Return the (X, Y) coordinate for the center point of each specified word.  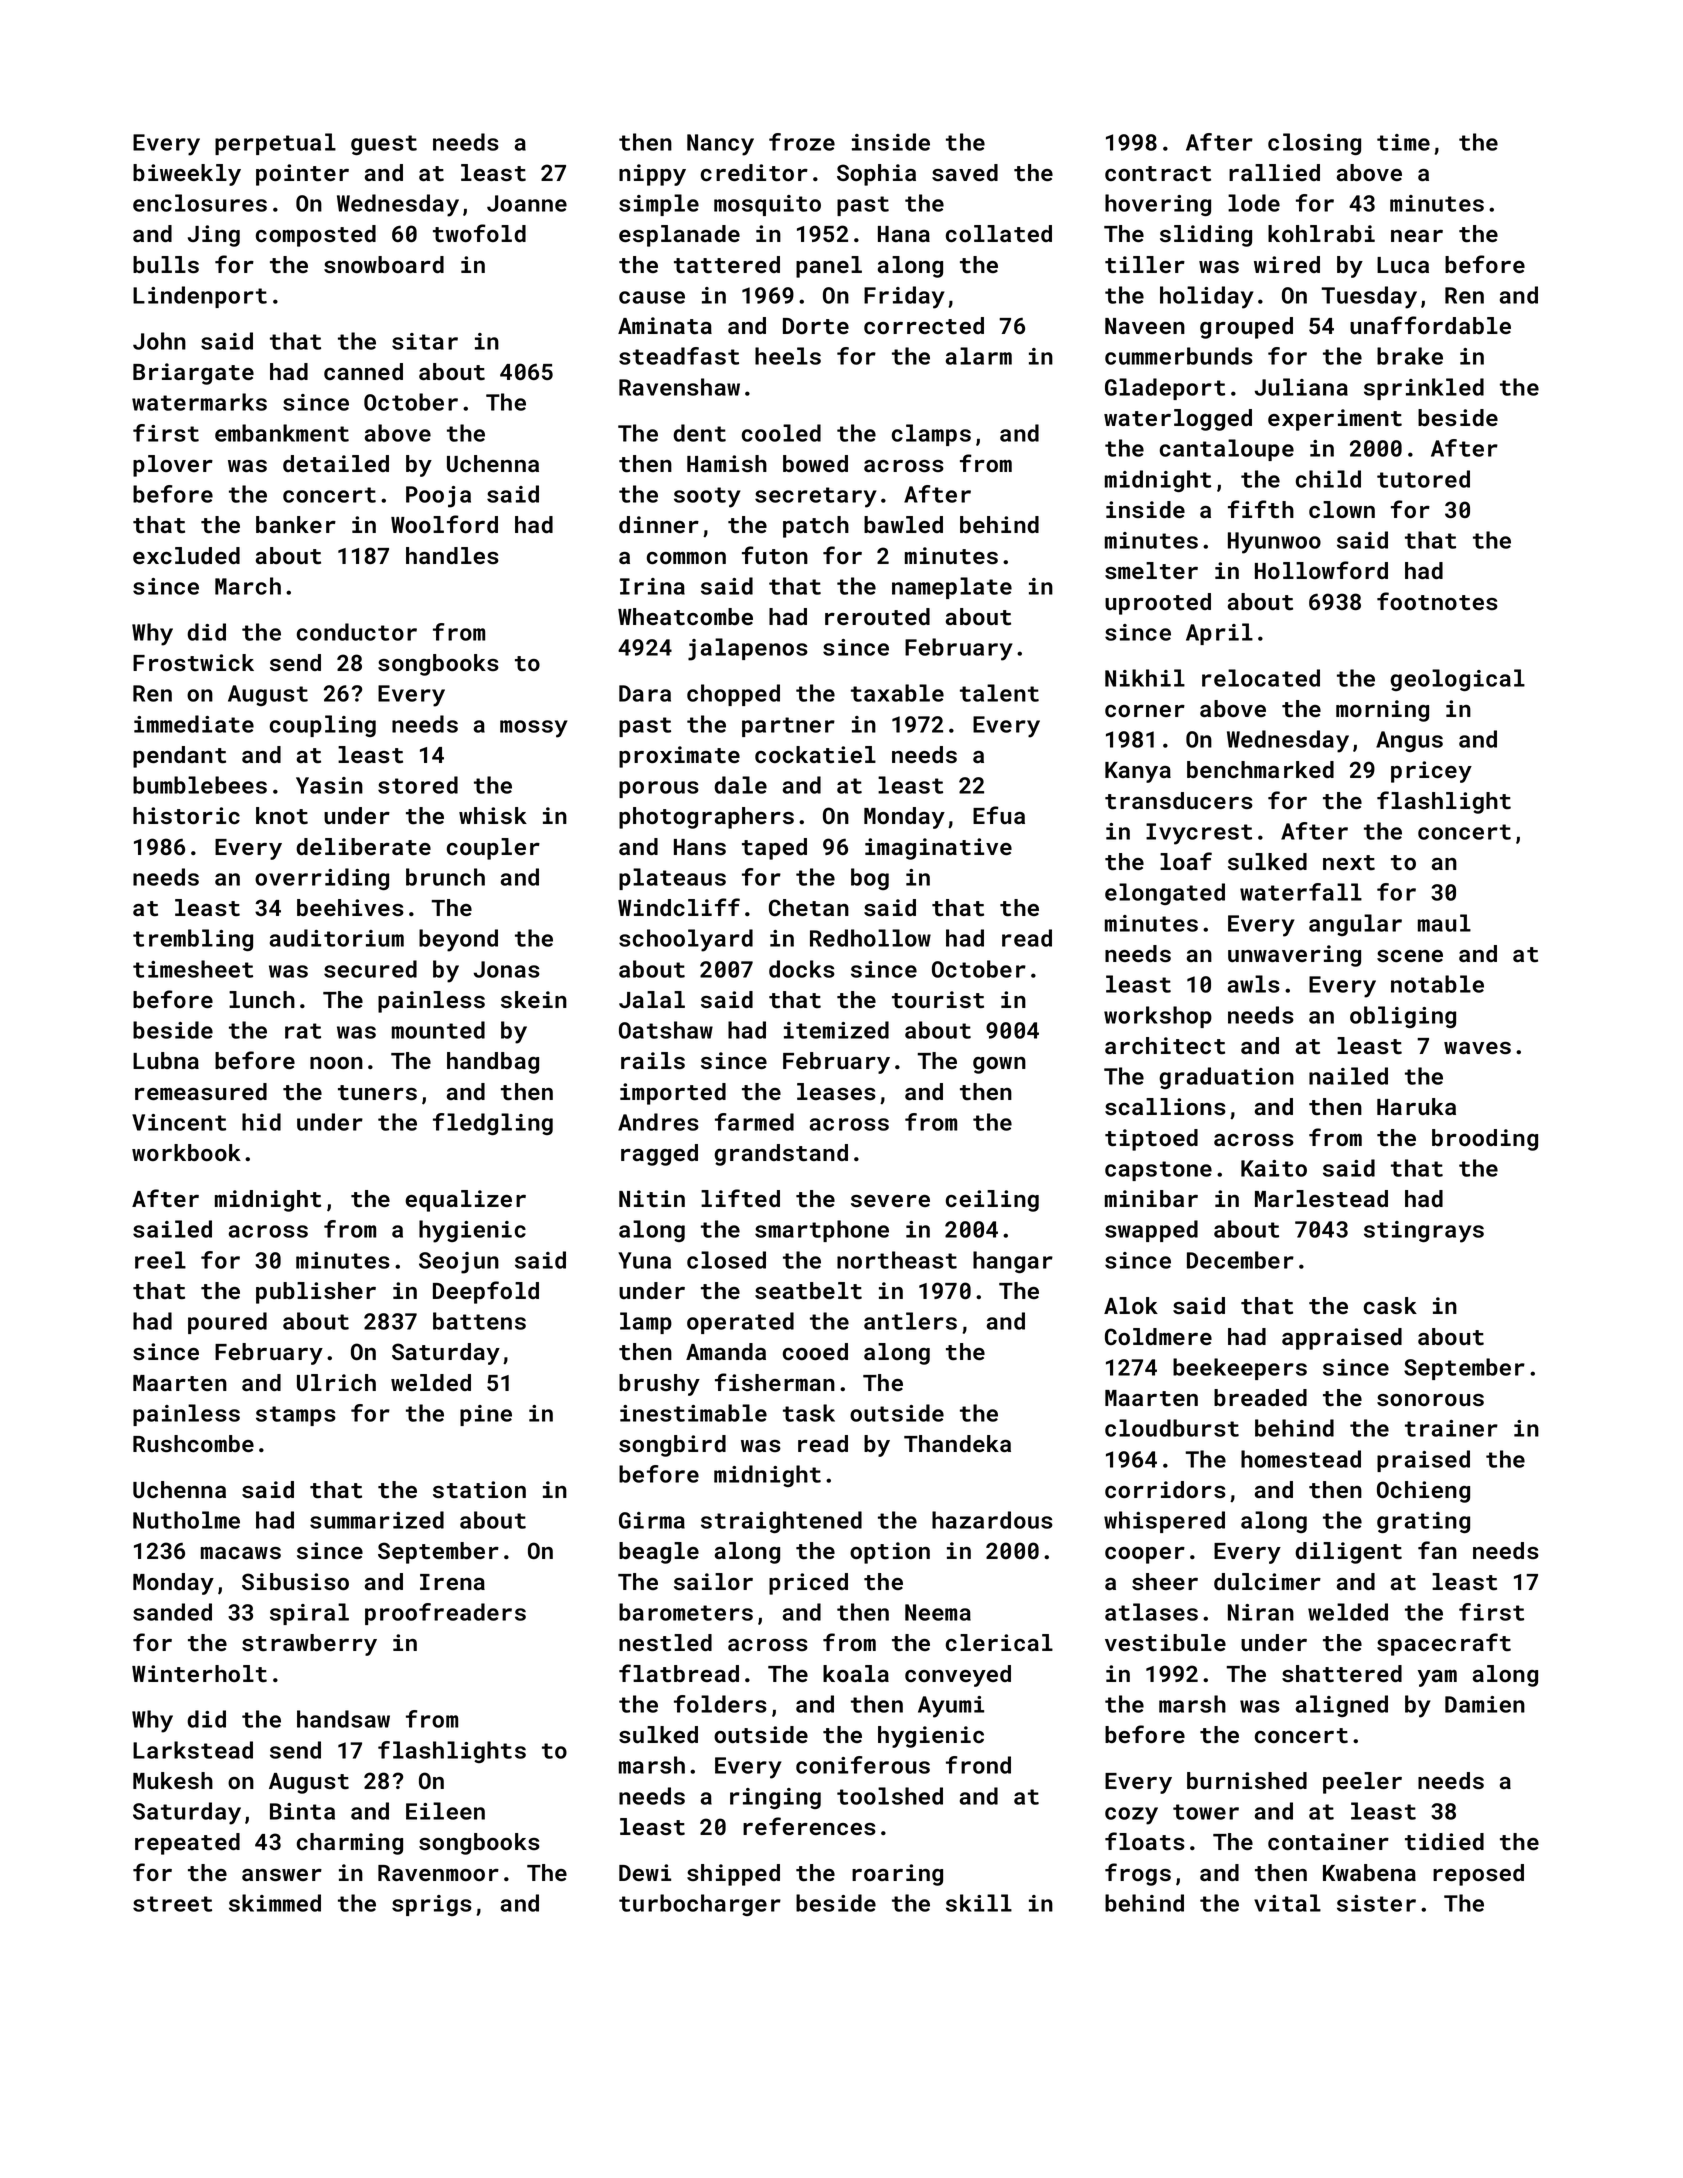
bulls (166, 264)
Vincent (179, 1122)
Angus (1409, 741)
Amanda (726, 1351)
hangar (1013, 1262)
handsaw (343, 1719)
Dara (645, 693)
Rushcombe (193, 1443)
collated (999, 234)
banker (296, 524)
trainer (1451, 1428)
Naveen (1145, 326)
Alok (1131, 1305)
